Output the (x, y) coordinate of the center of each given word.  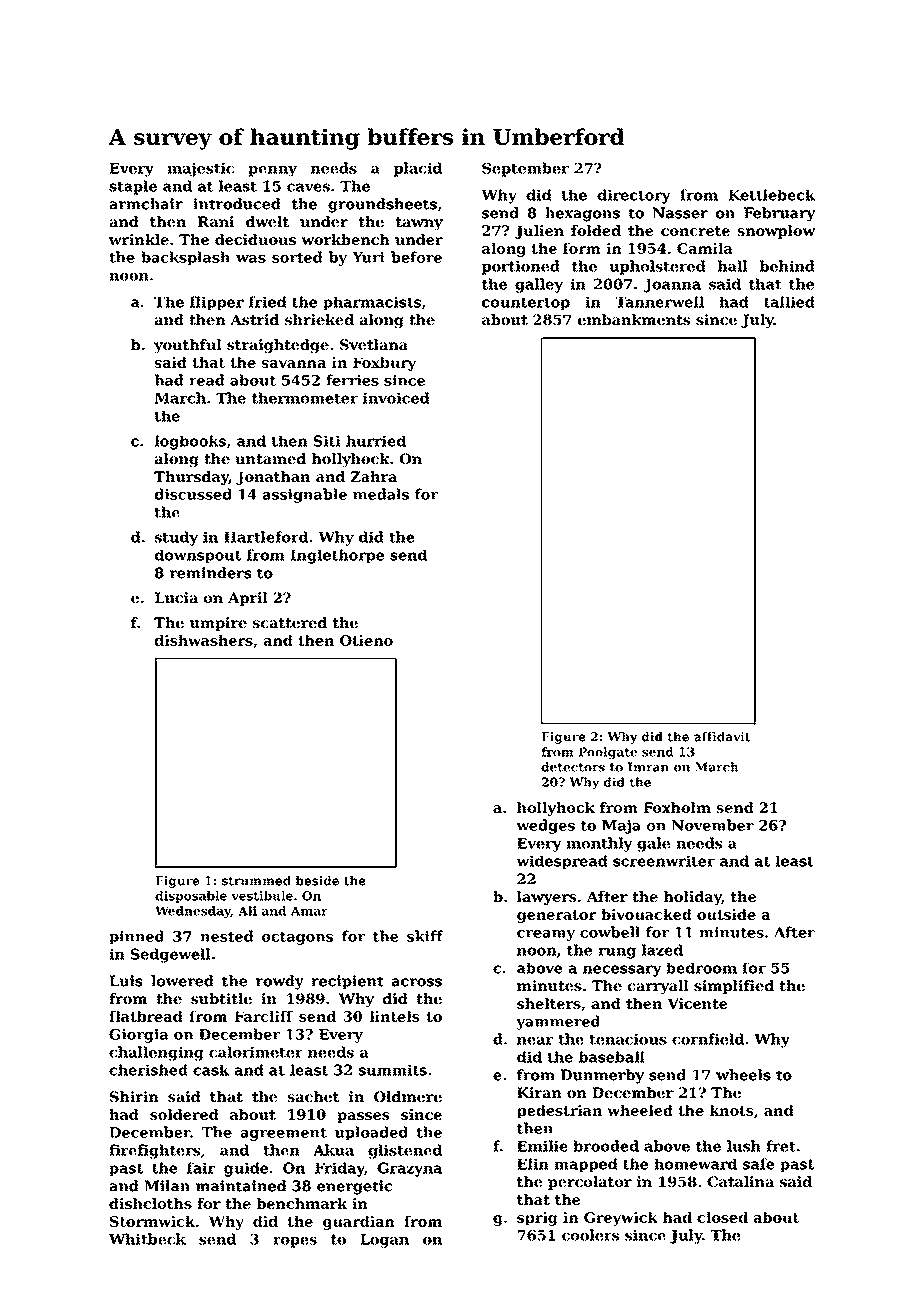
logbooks (190, 442)
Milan (167, 1186)
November (713, 825)
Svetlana (374, 344)
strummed (256, 881)
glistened (405, 1151)
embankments (634, 319)
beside (317, 881)
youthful (188, 346)
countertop (526, 303)
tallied (789, 302)
